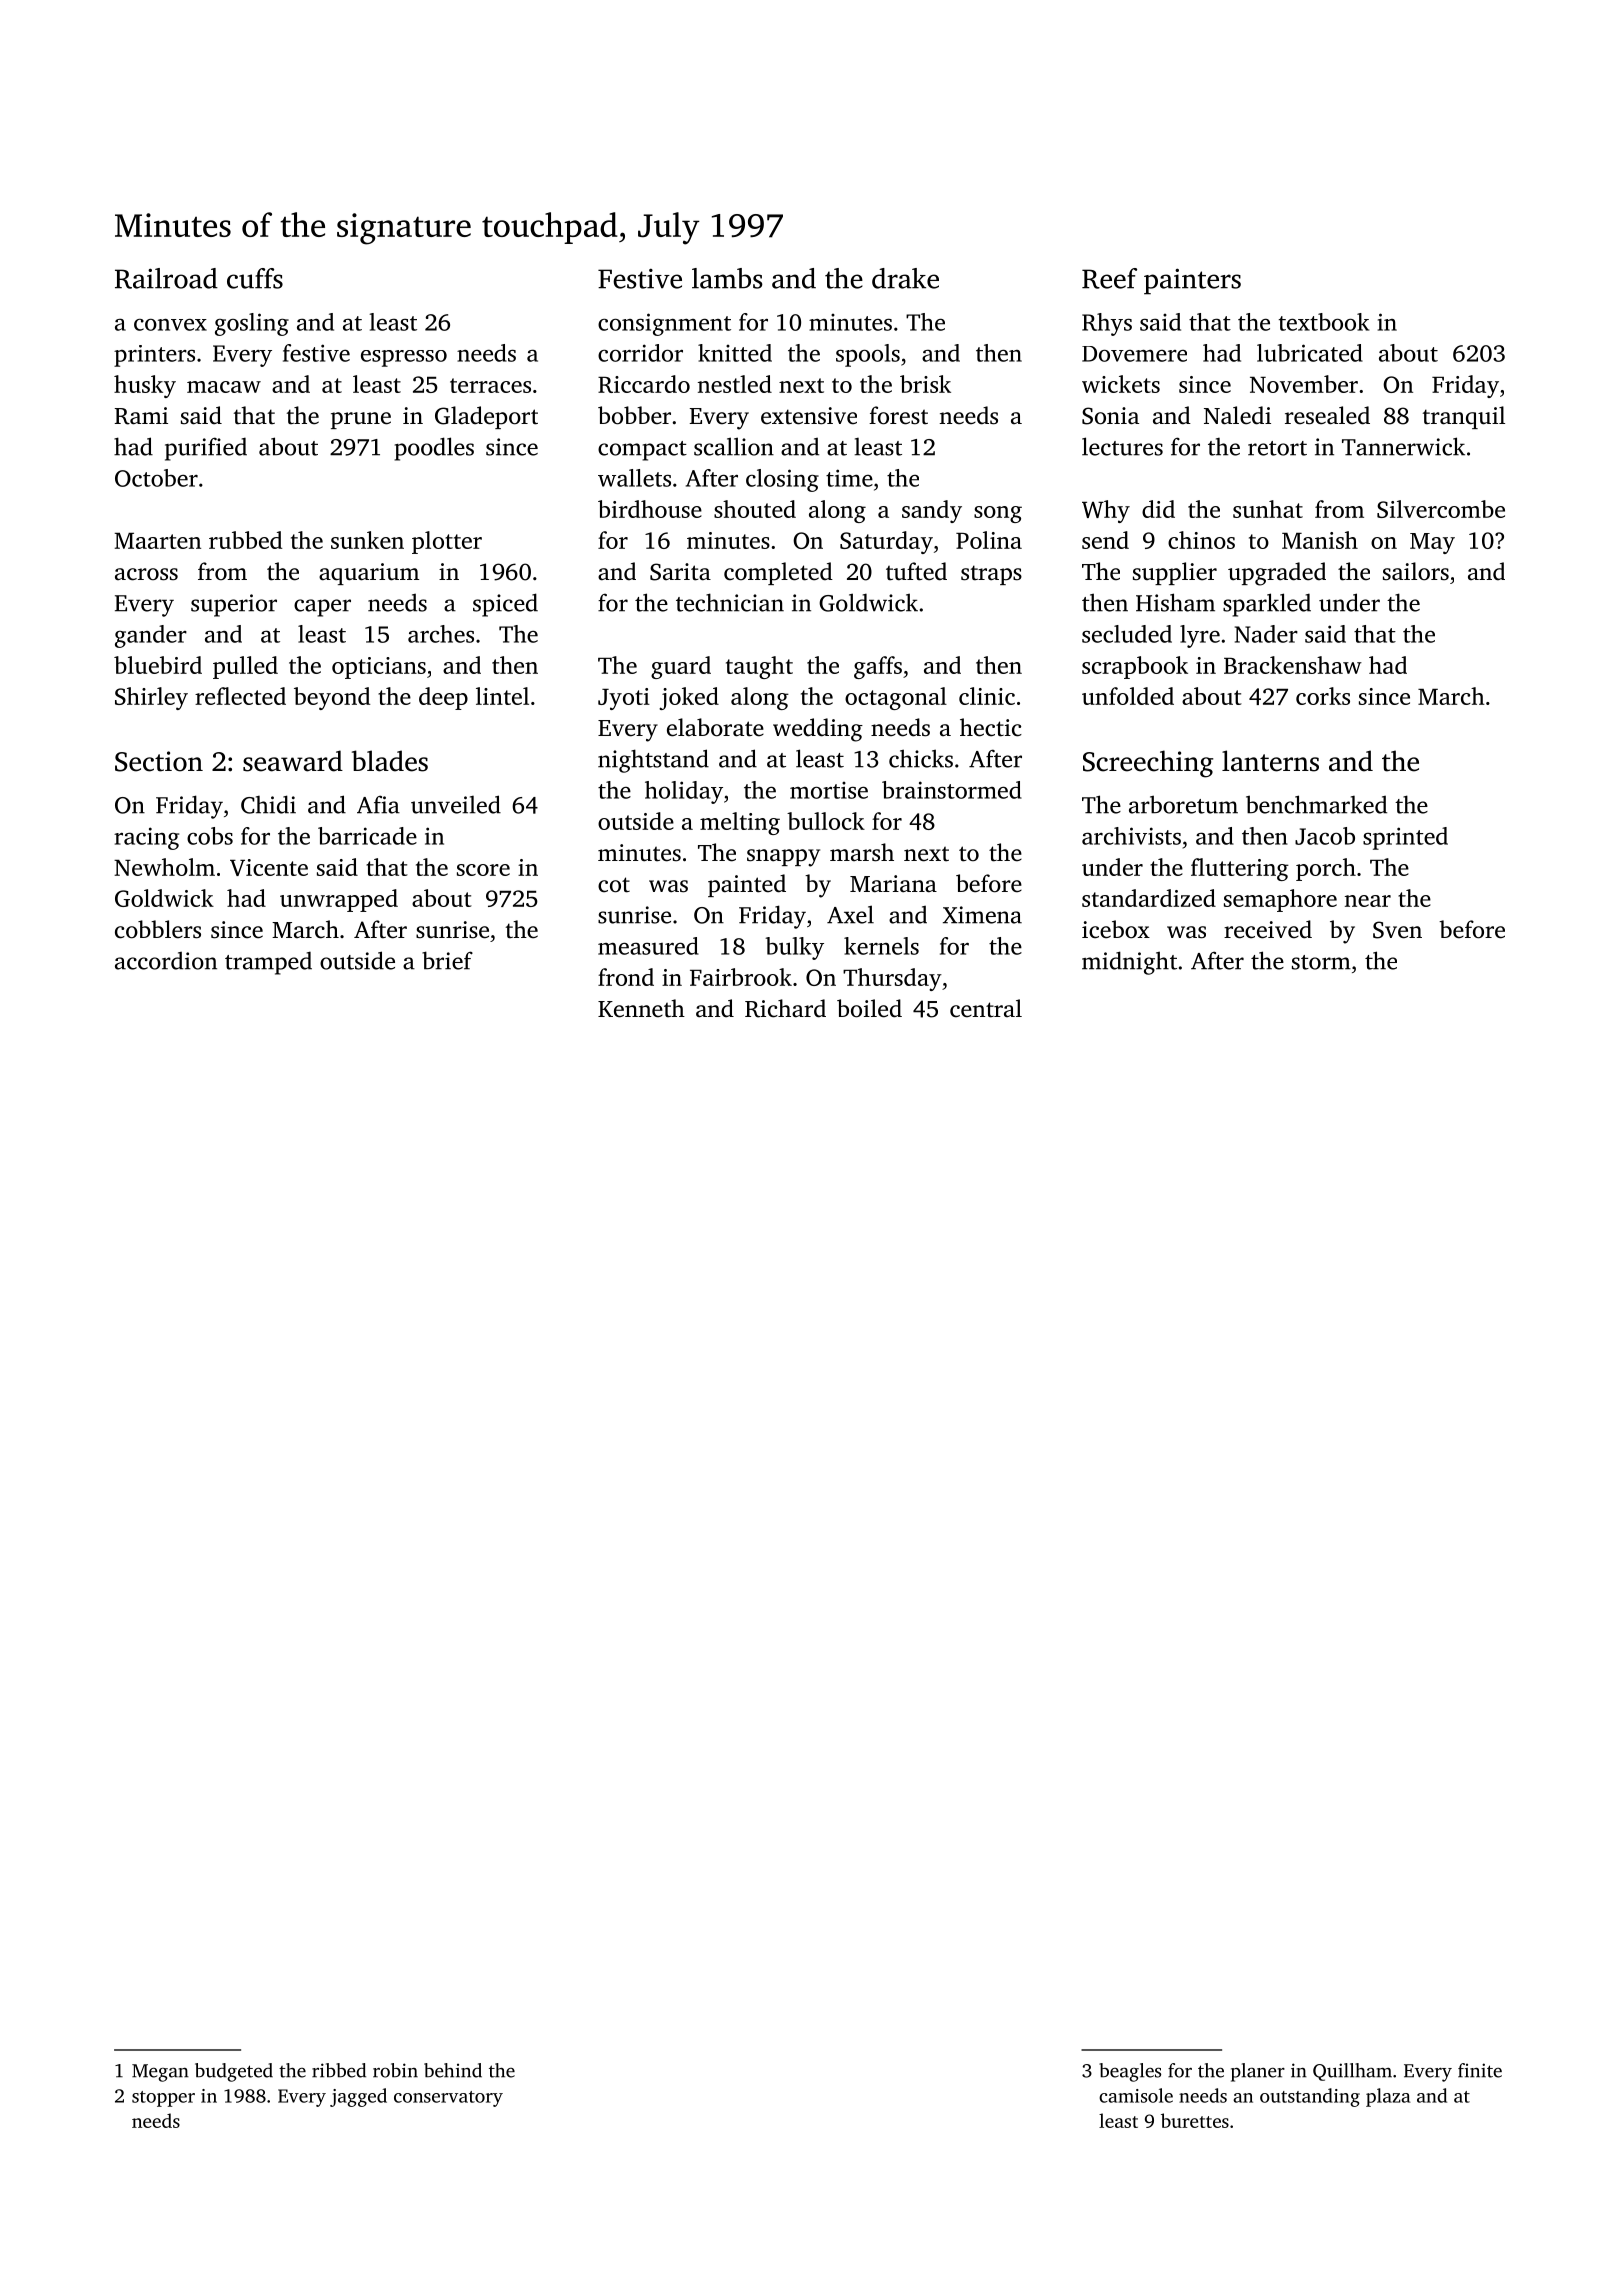  I want to click on finite, so click(1480, 2070).
